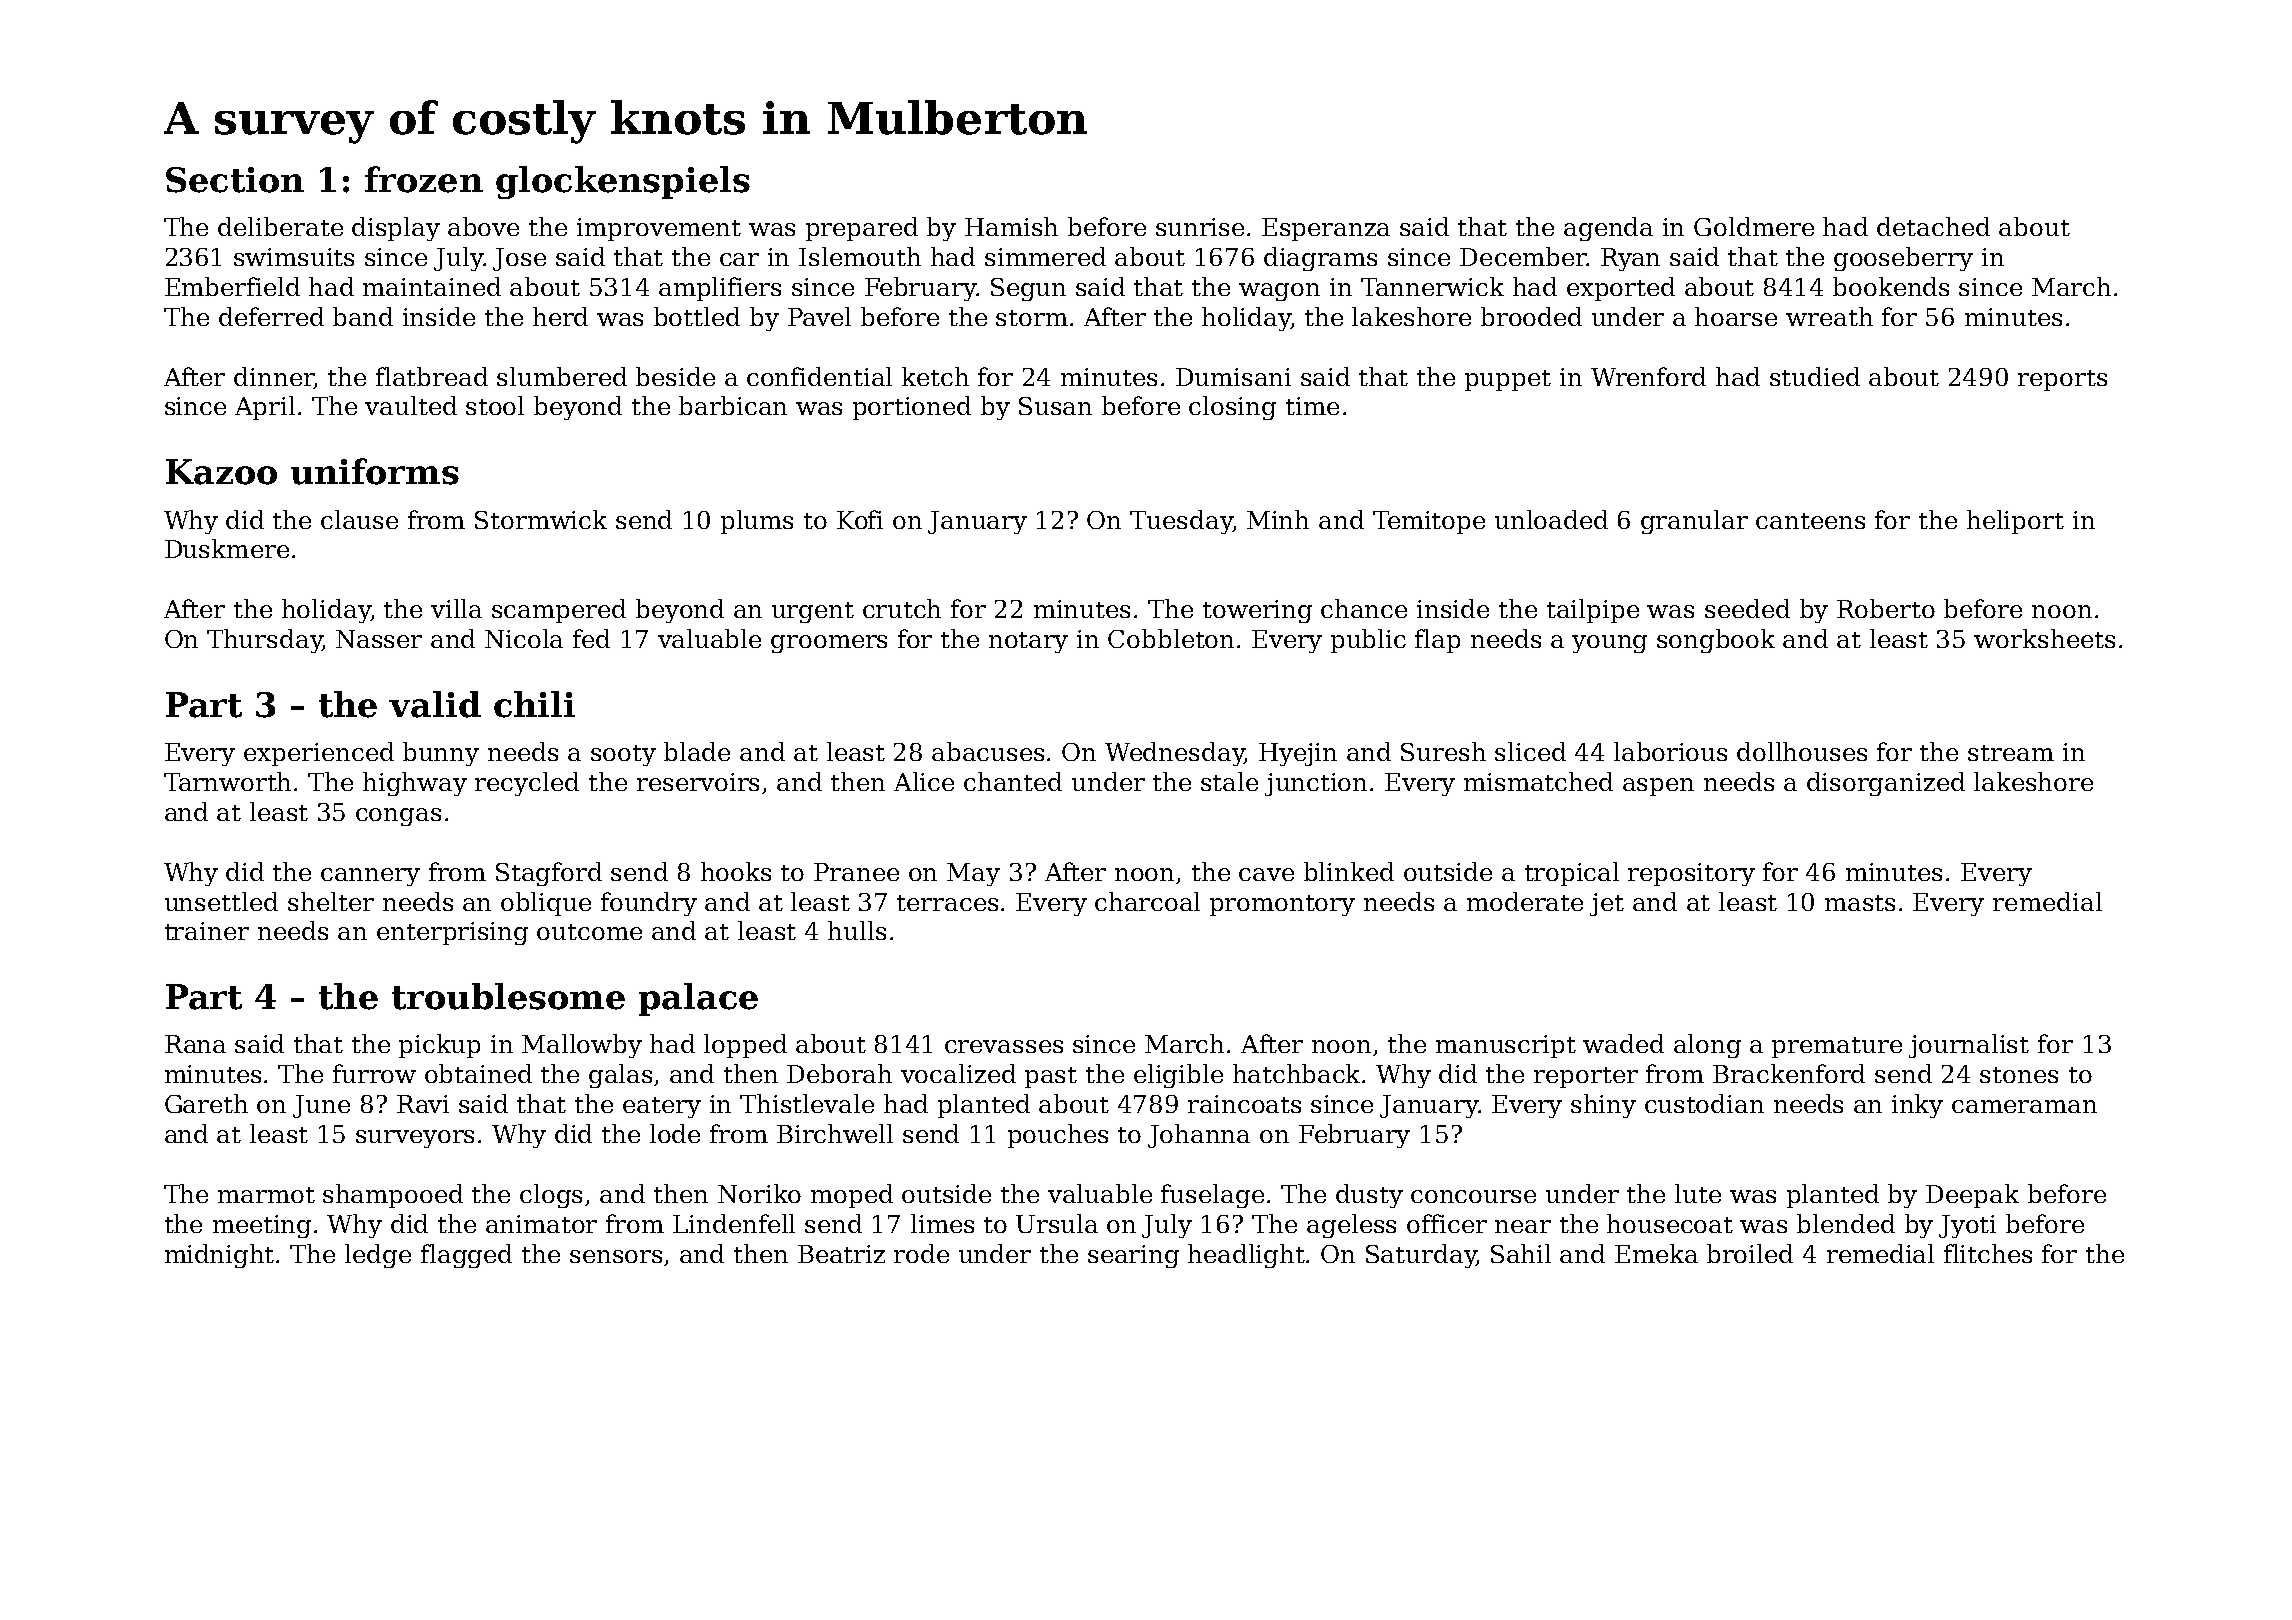  I want to click on Segun, so click(1028, 289).
